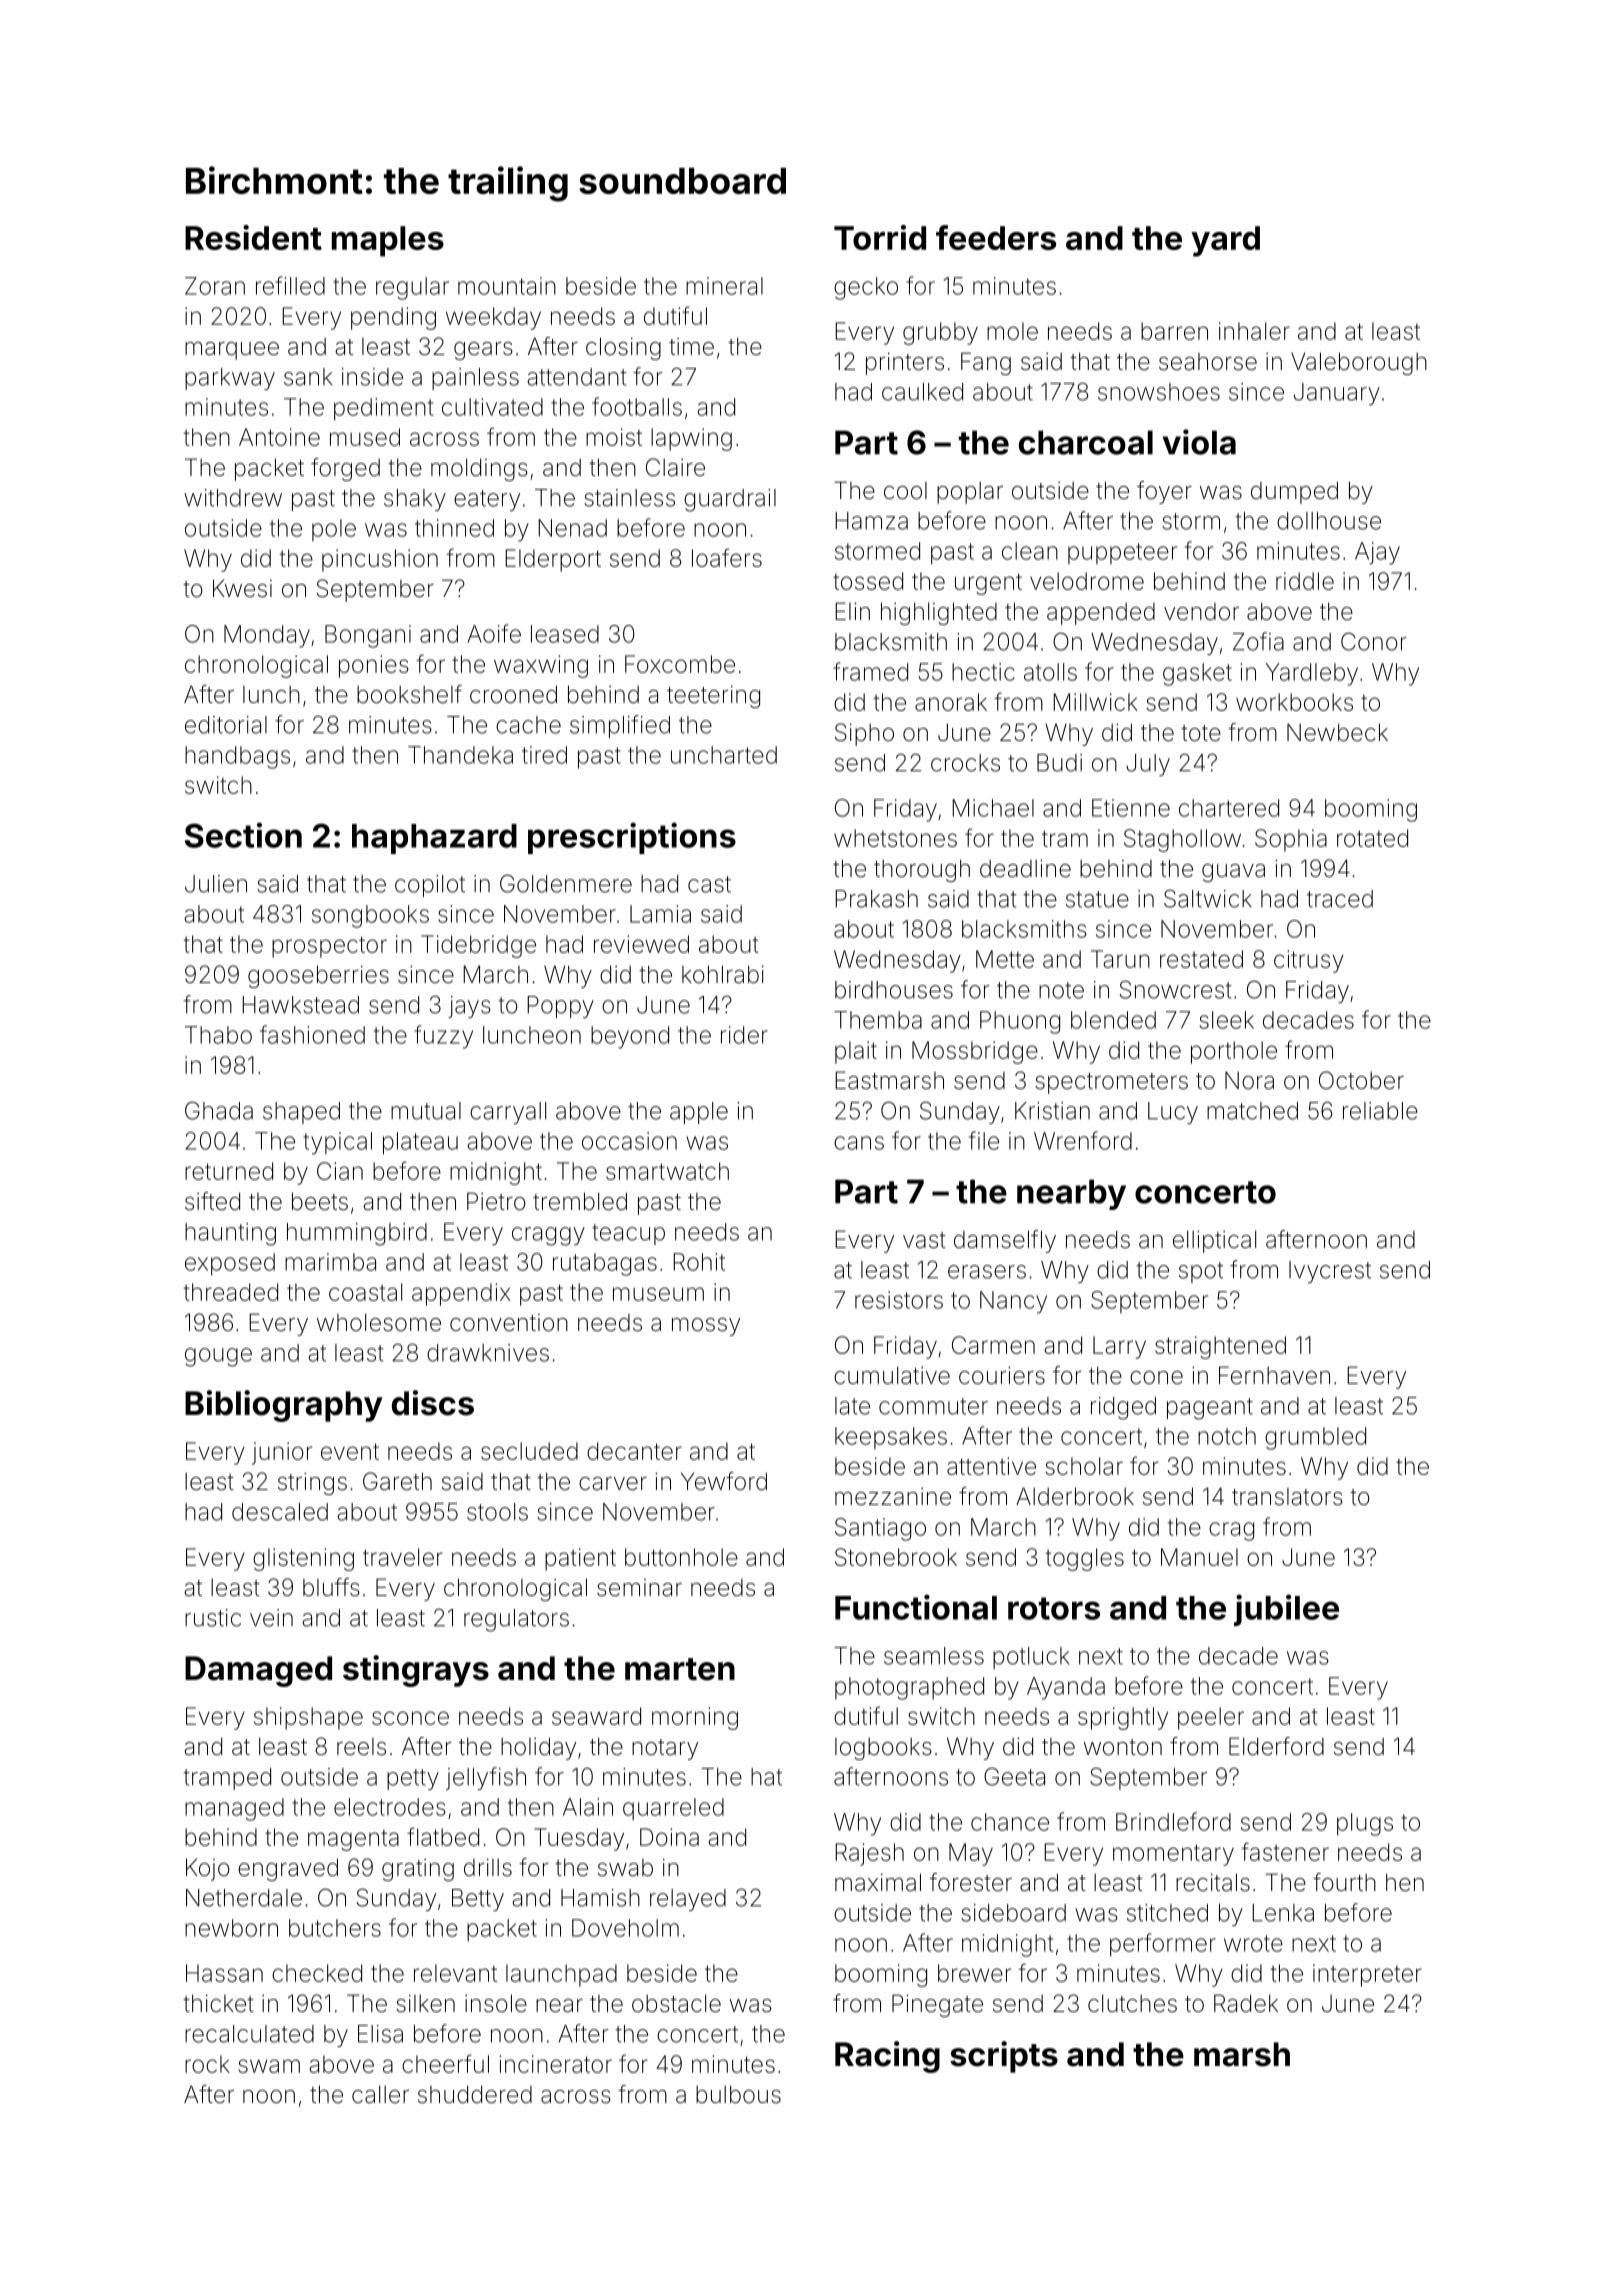 The width and height of the screenshot is (1620, 2292). What do you see at coordinates (253, 237) in the screenshot?
I see `Resident` at bounding box center [253, 237].
